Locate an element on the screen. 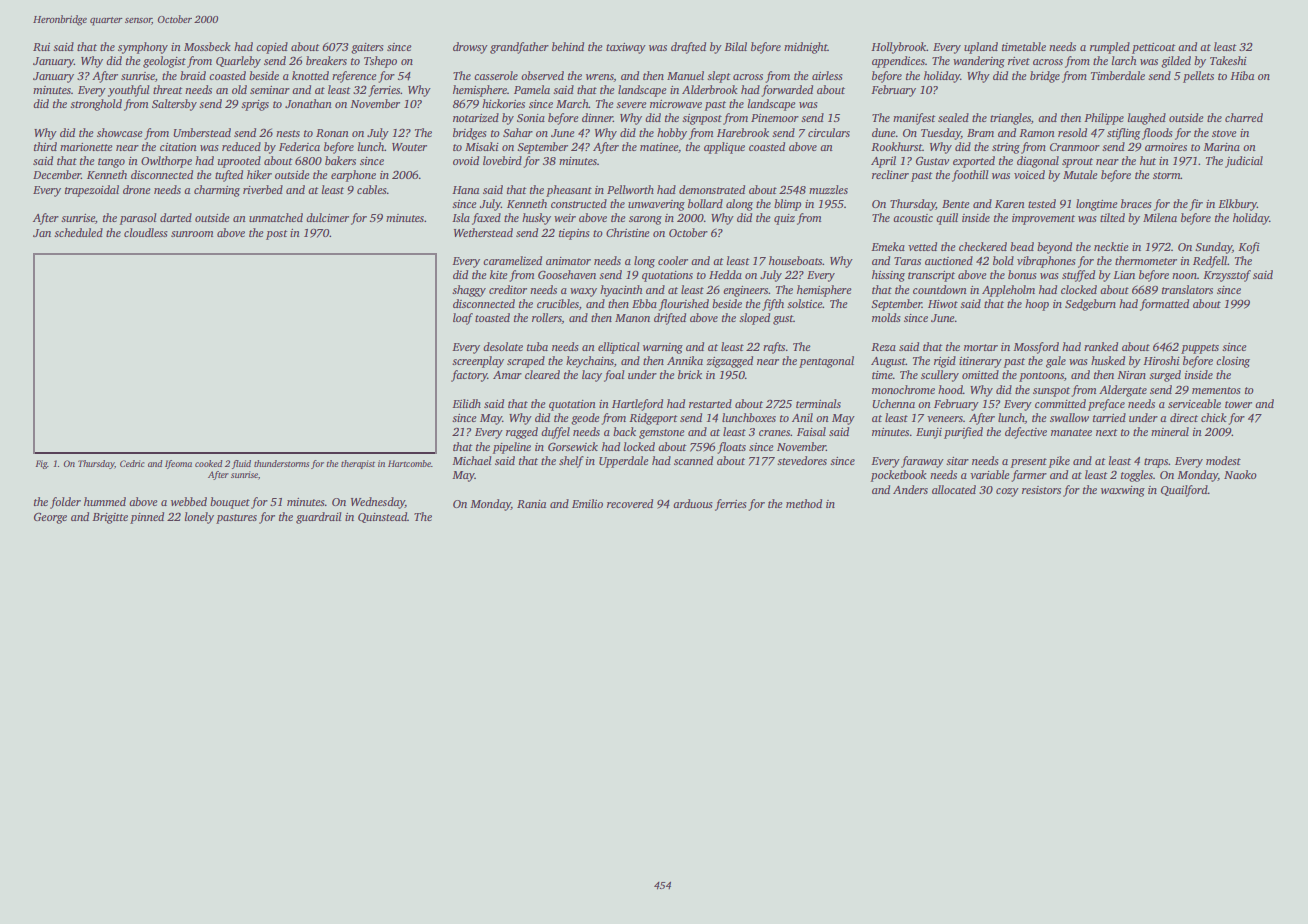  upland is located at coordinates (981, 48).
